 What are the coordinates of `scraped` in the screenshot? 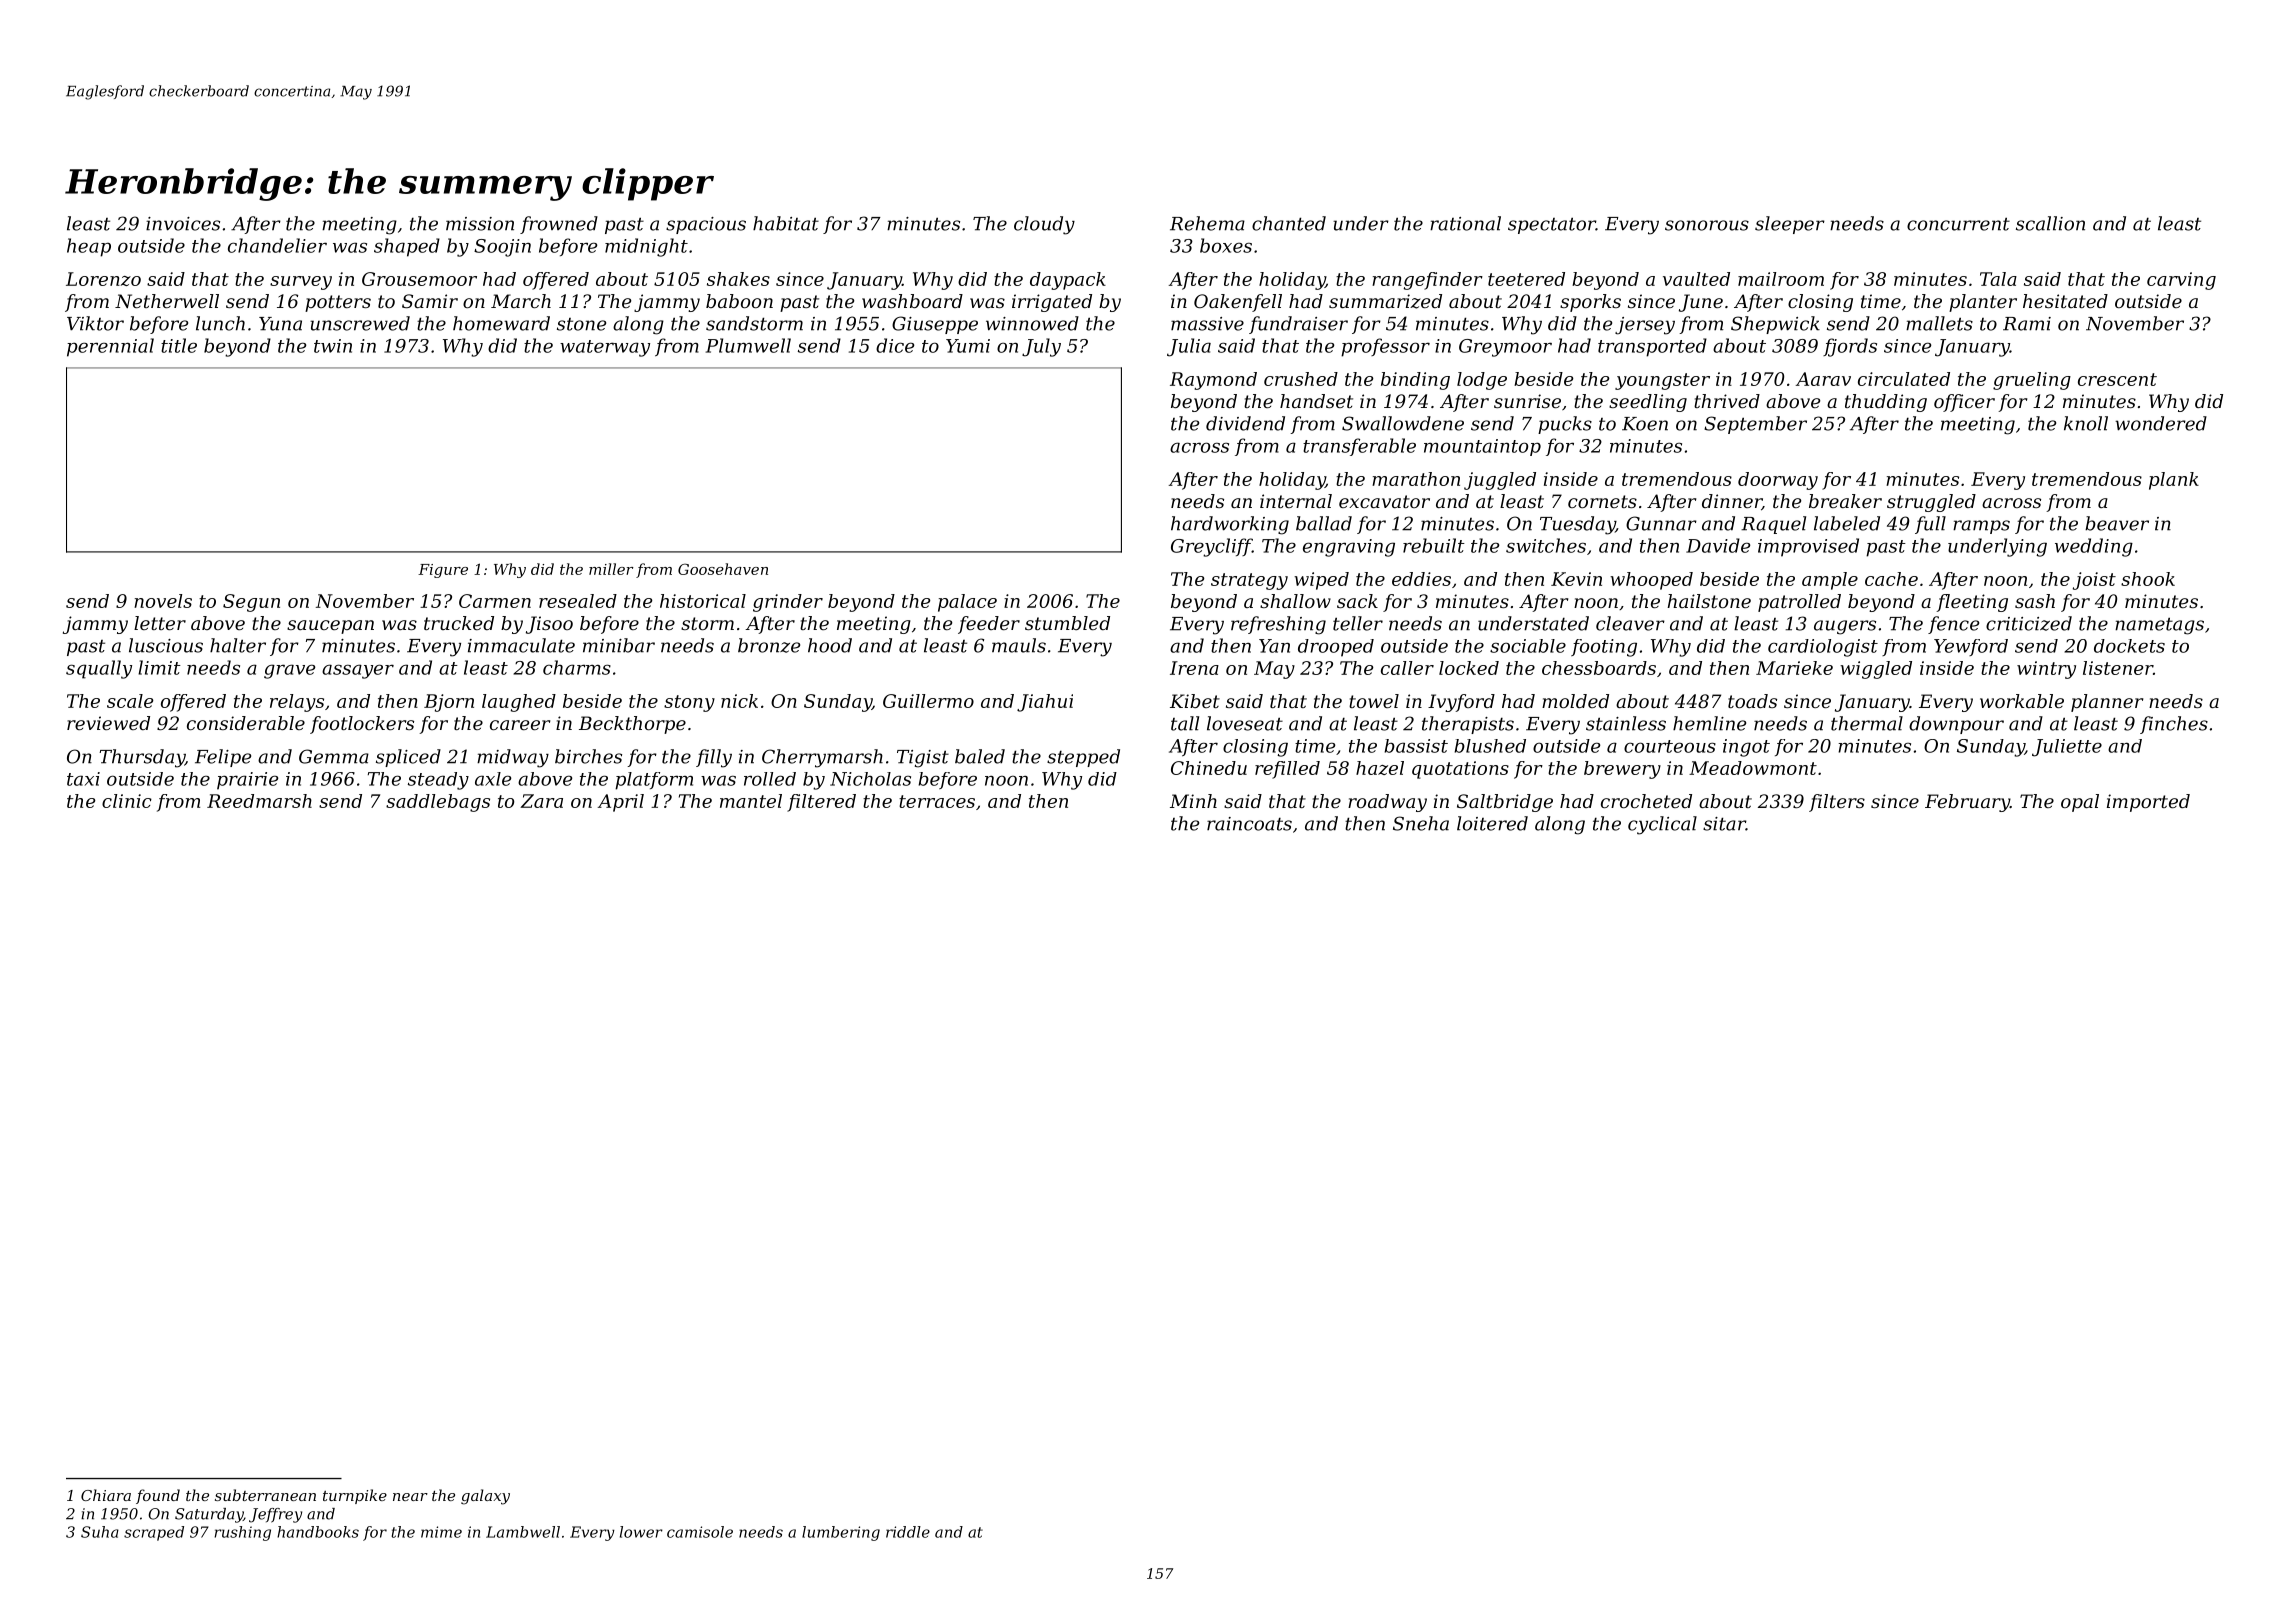 It's located at (154, 1533).
